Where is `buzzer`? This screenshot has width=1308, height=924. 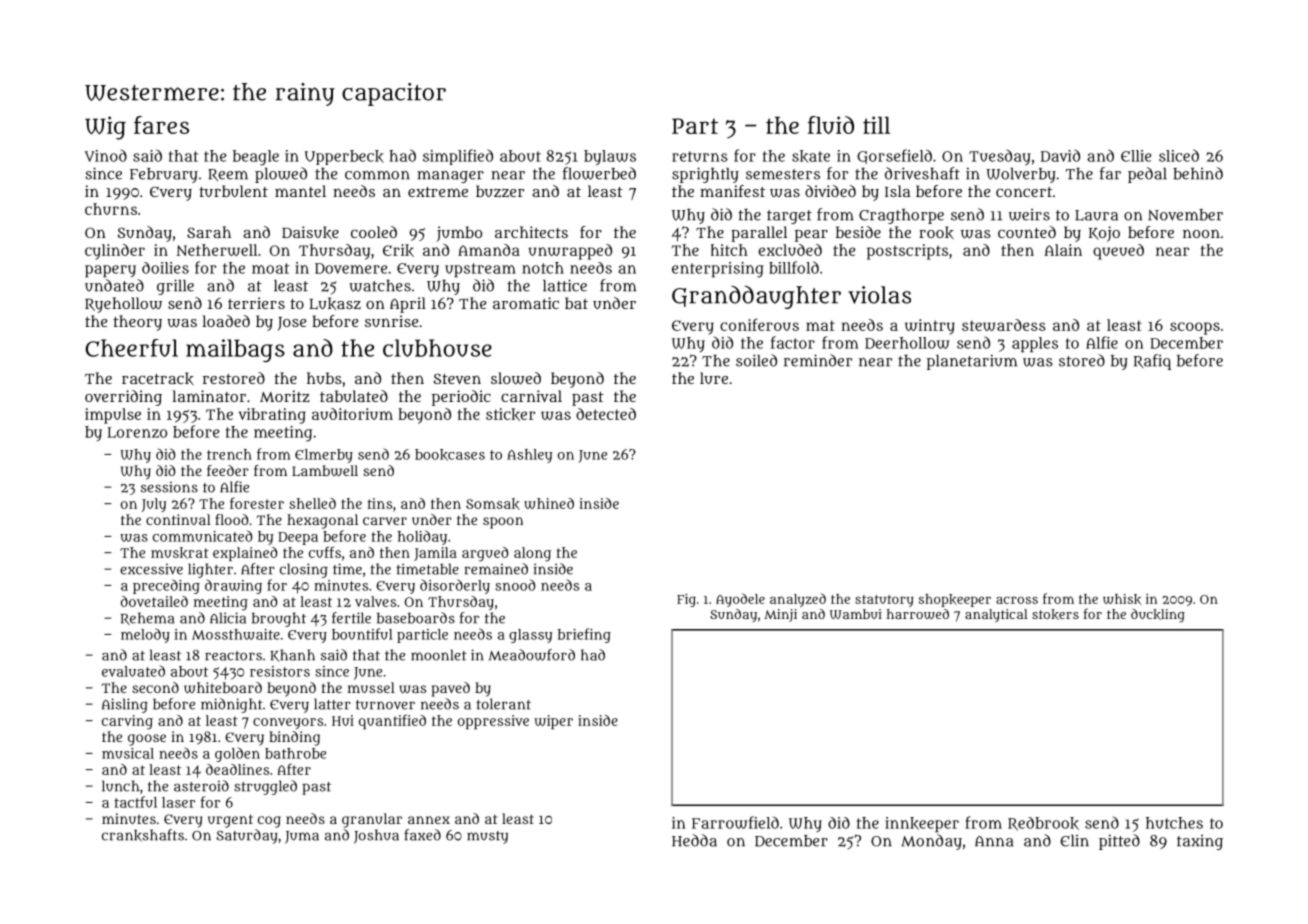 buzzer is located at coordinates (500, 191).
